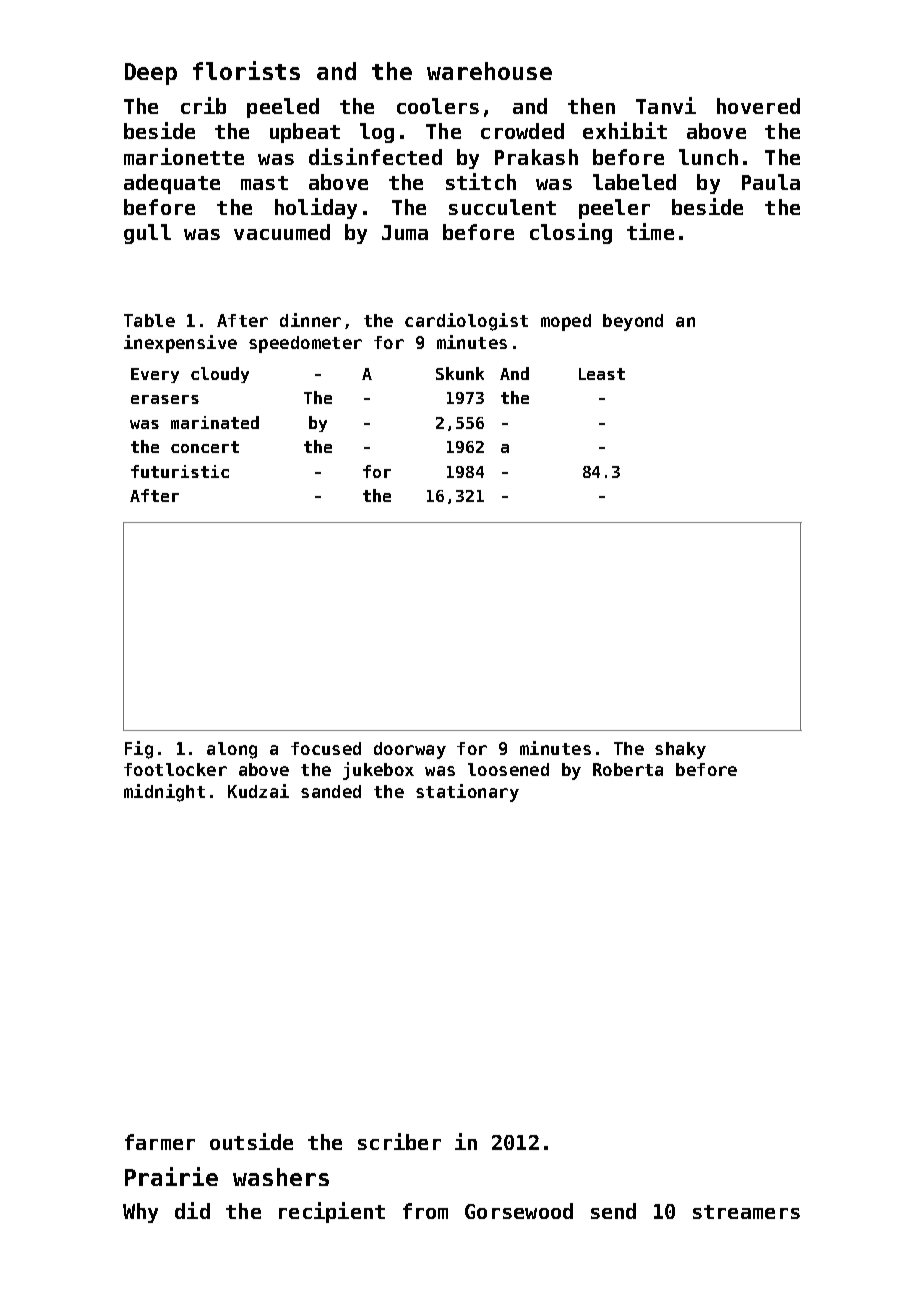 The image size is (924, 1311). I want to click on adequate, so click(172, 184).
